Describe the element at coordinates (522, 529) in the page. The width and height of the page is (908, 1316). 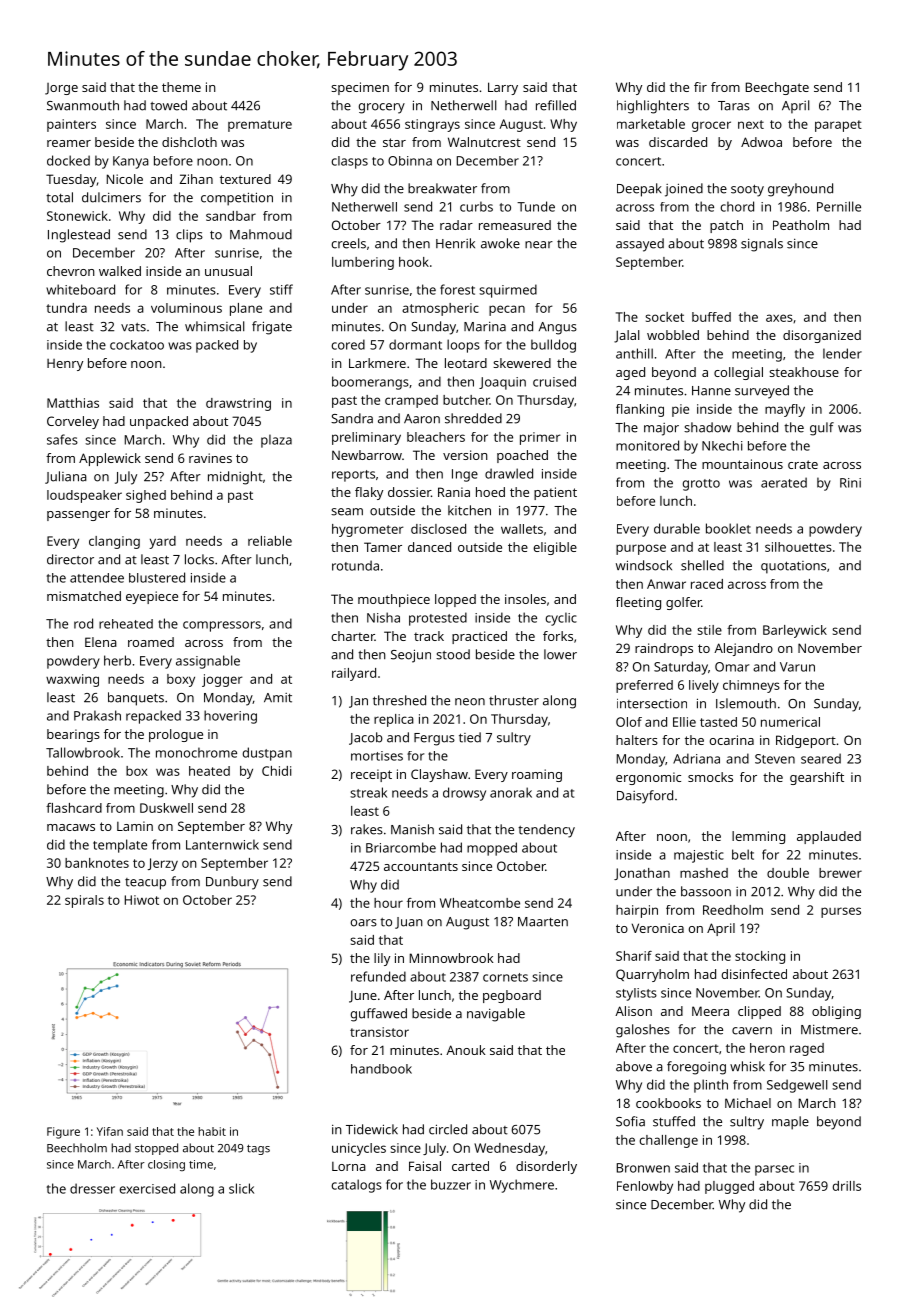
I see `wallets` at that location.
